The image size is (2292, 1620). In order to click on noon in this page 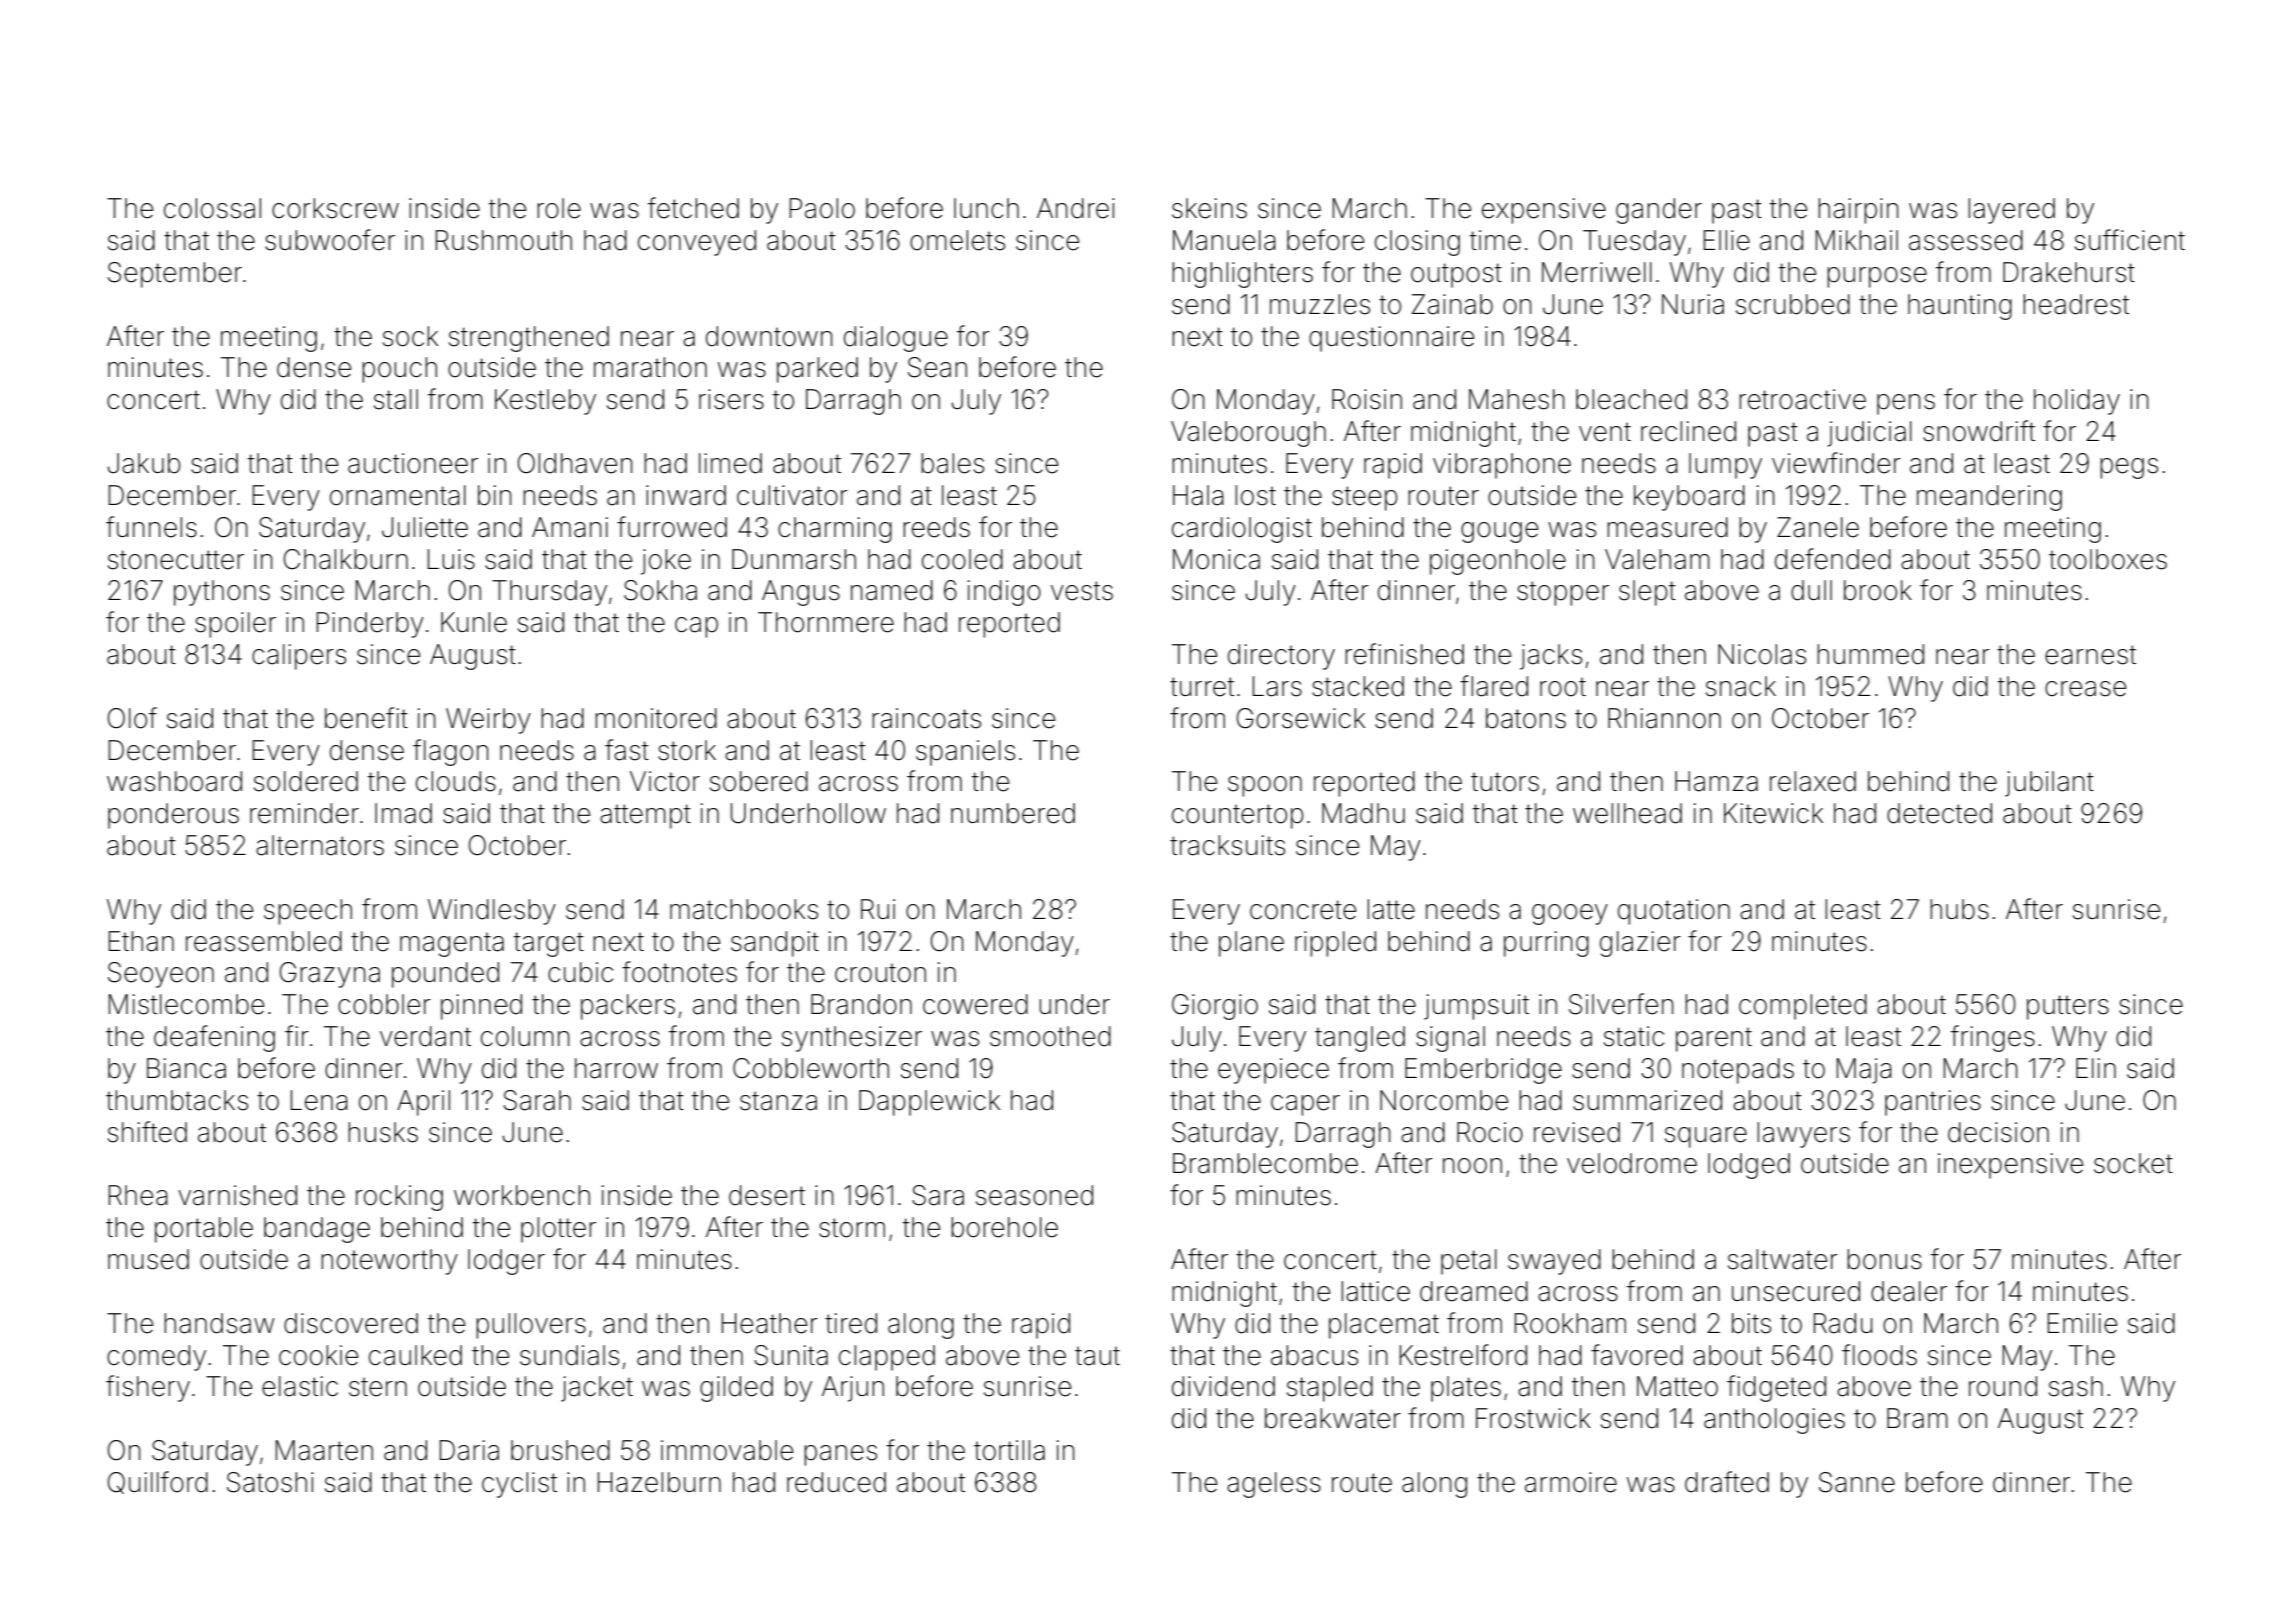, I will do `click(1472, 1166)`.
